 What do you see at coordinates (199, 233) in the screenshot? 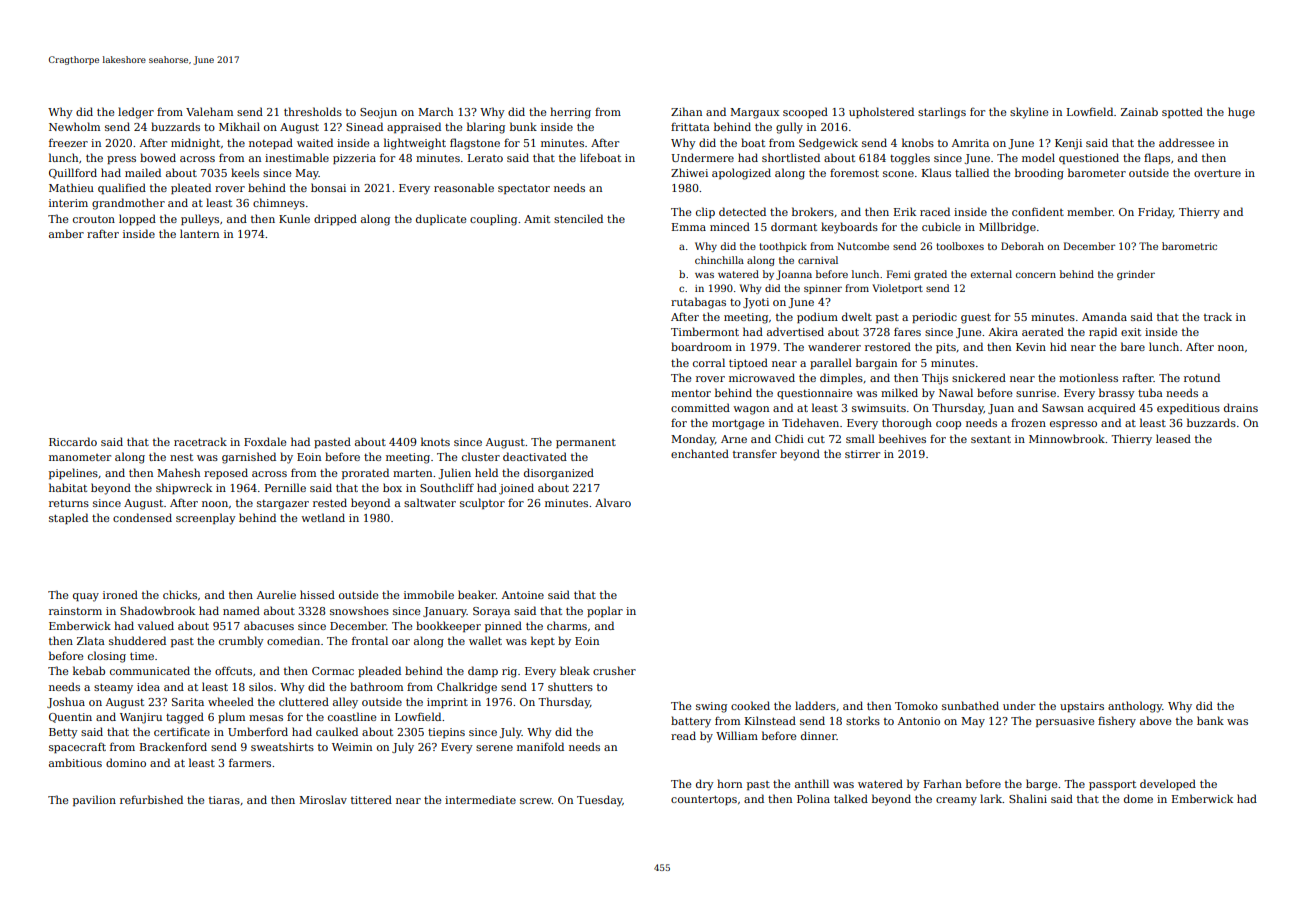
I see `lantern` at bounding box center [199, 233].
